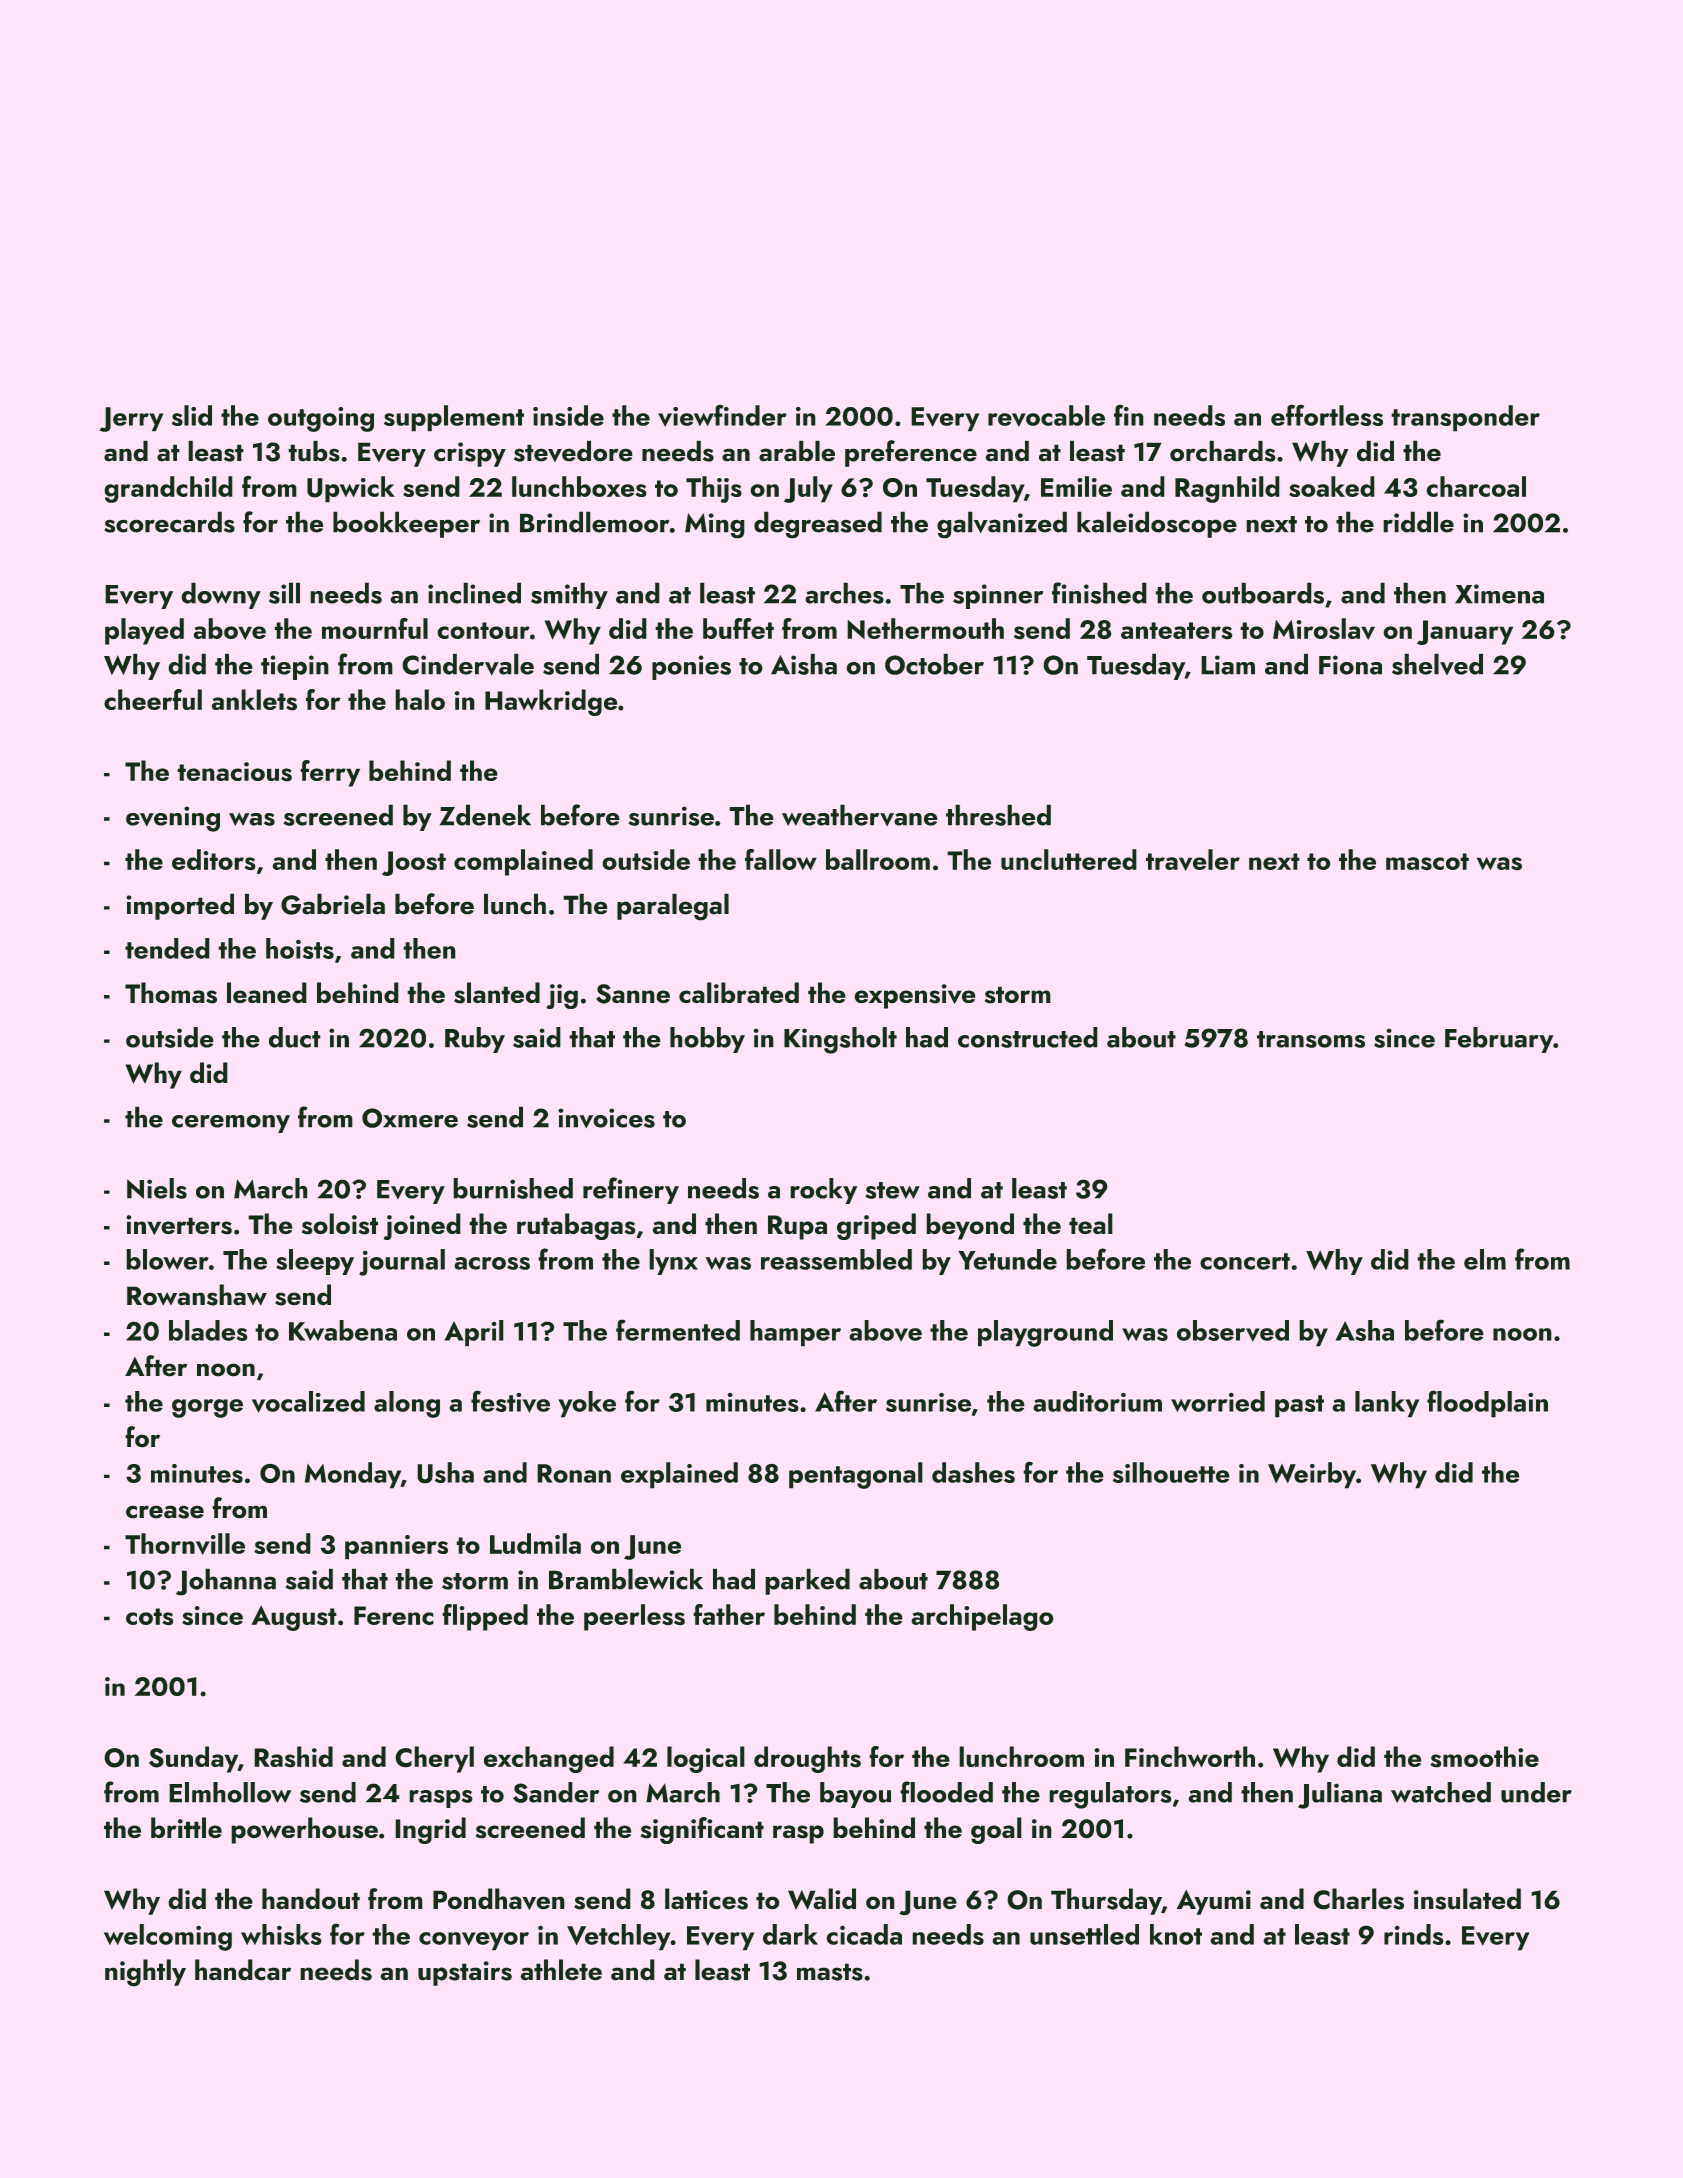 The width and height of the screenshot is (1683, 2178). What do you see at coordinates (1499, 594) in the screenshot?
I see `Ximena` at bounding box center [1499, 594].
